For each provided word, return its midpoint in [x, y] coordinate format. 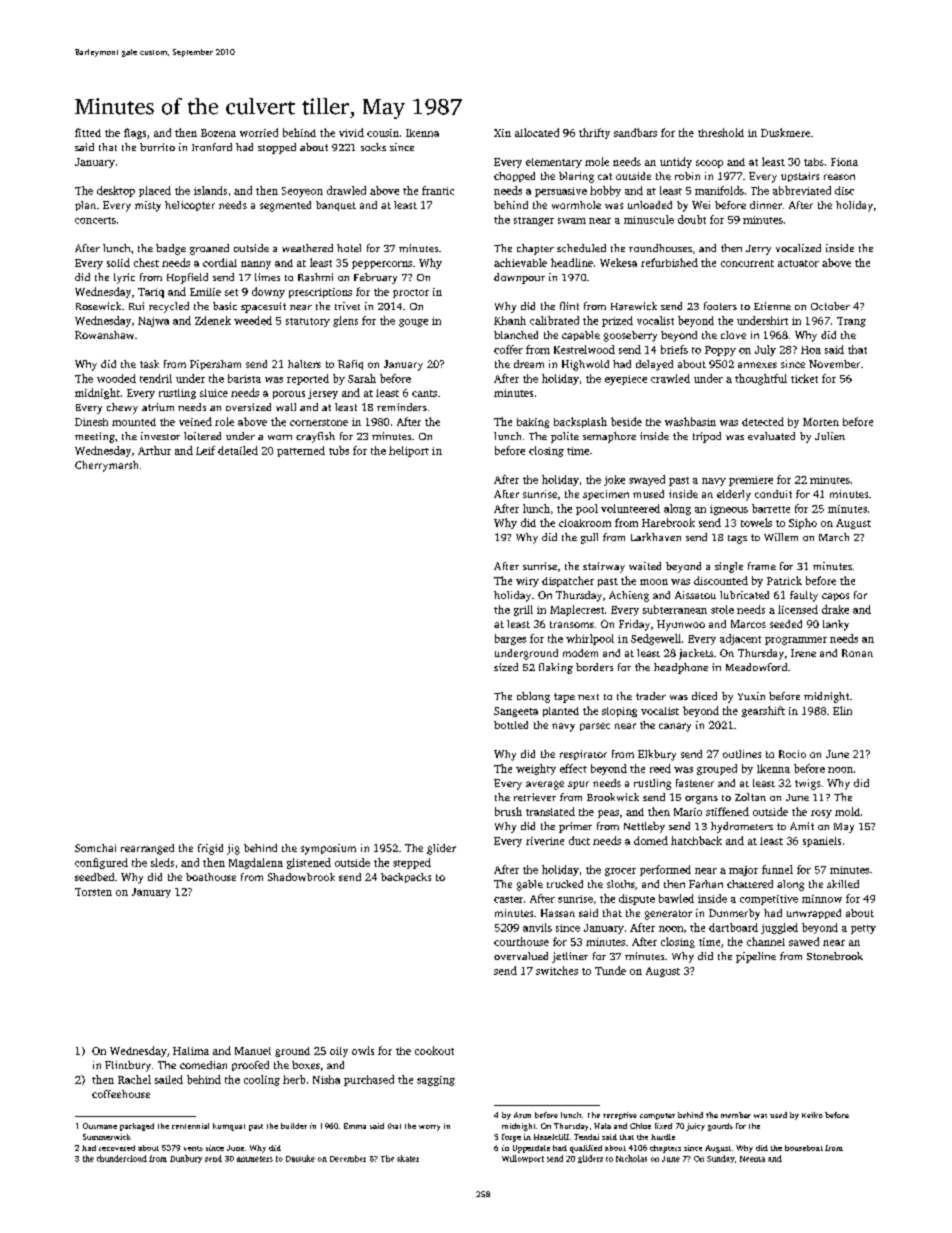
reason [839, 177]
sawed [804, 941]
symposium [328, 849]
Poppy [720, 351]
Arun [522, 1115]
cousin [383, 133]
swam [572, 221]
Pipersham [215, 365]
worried [259, 132]
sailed [169, 1079]
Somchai [95, 848]
